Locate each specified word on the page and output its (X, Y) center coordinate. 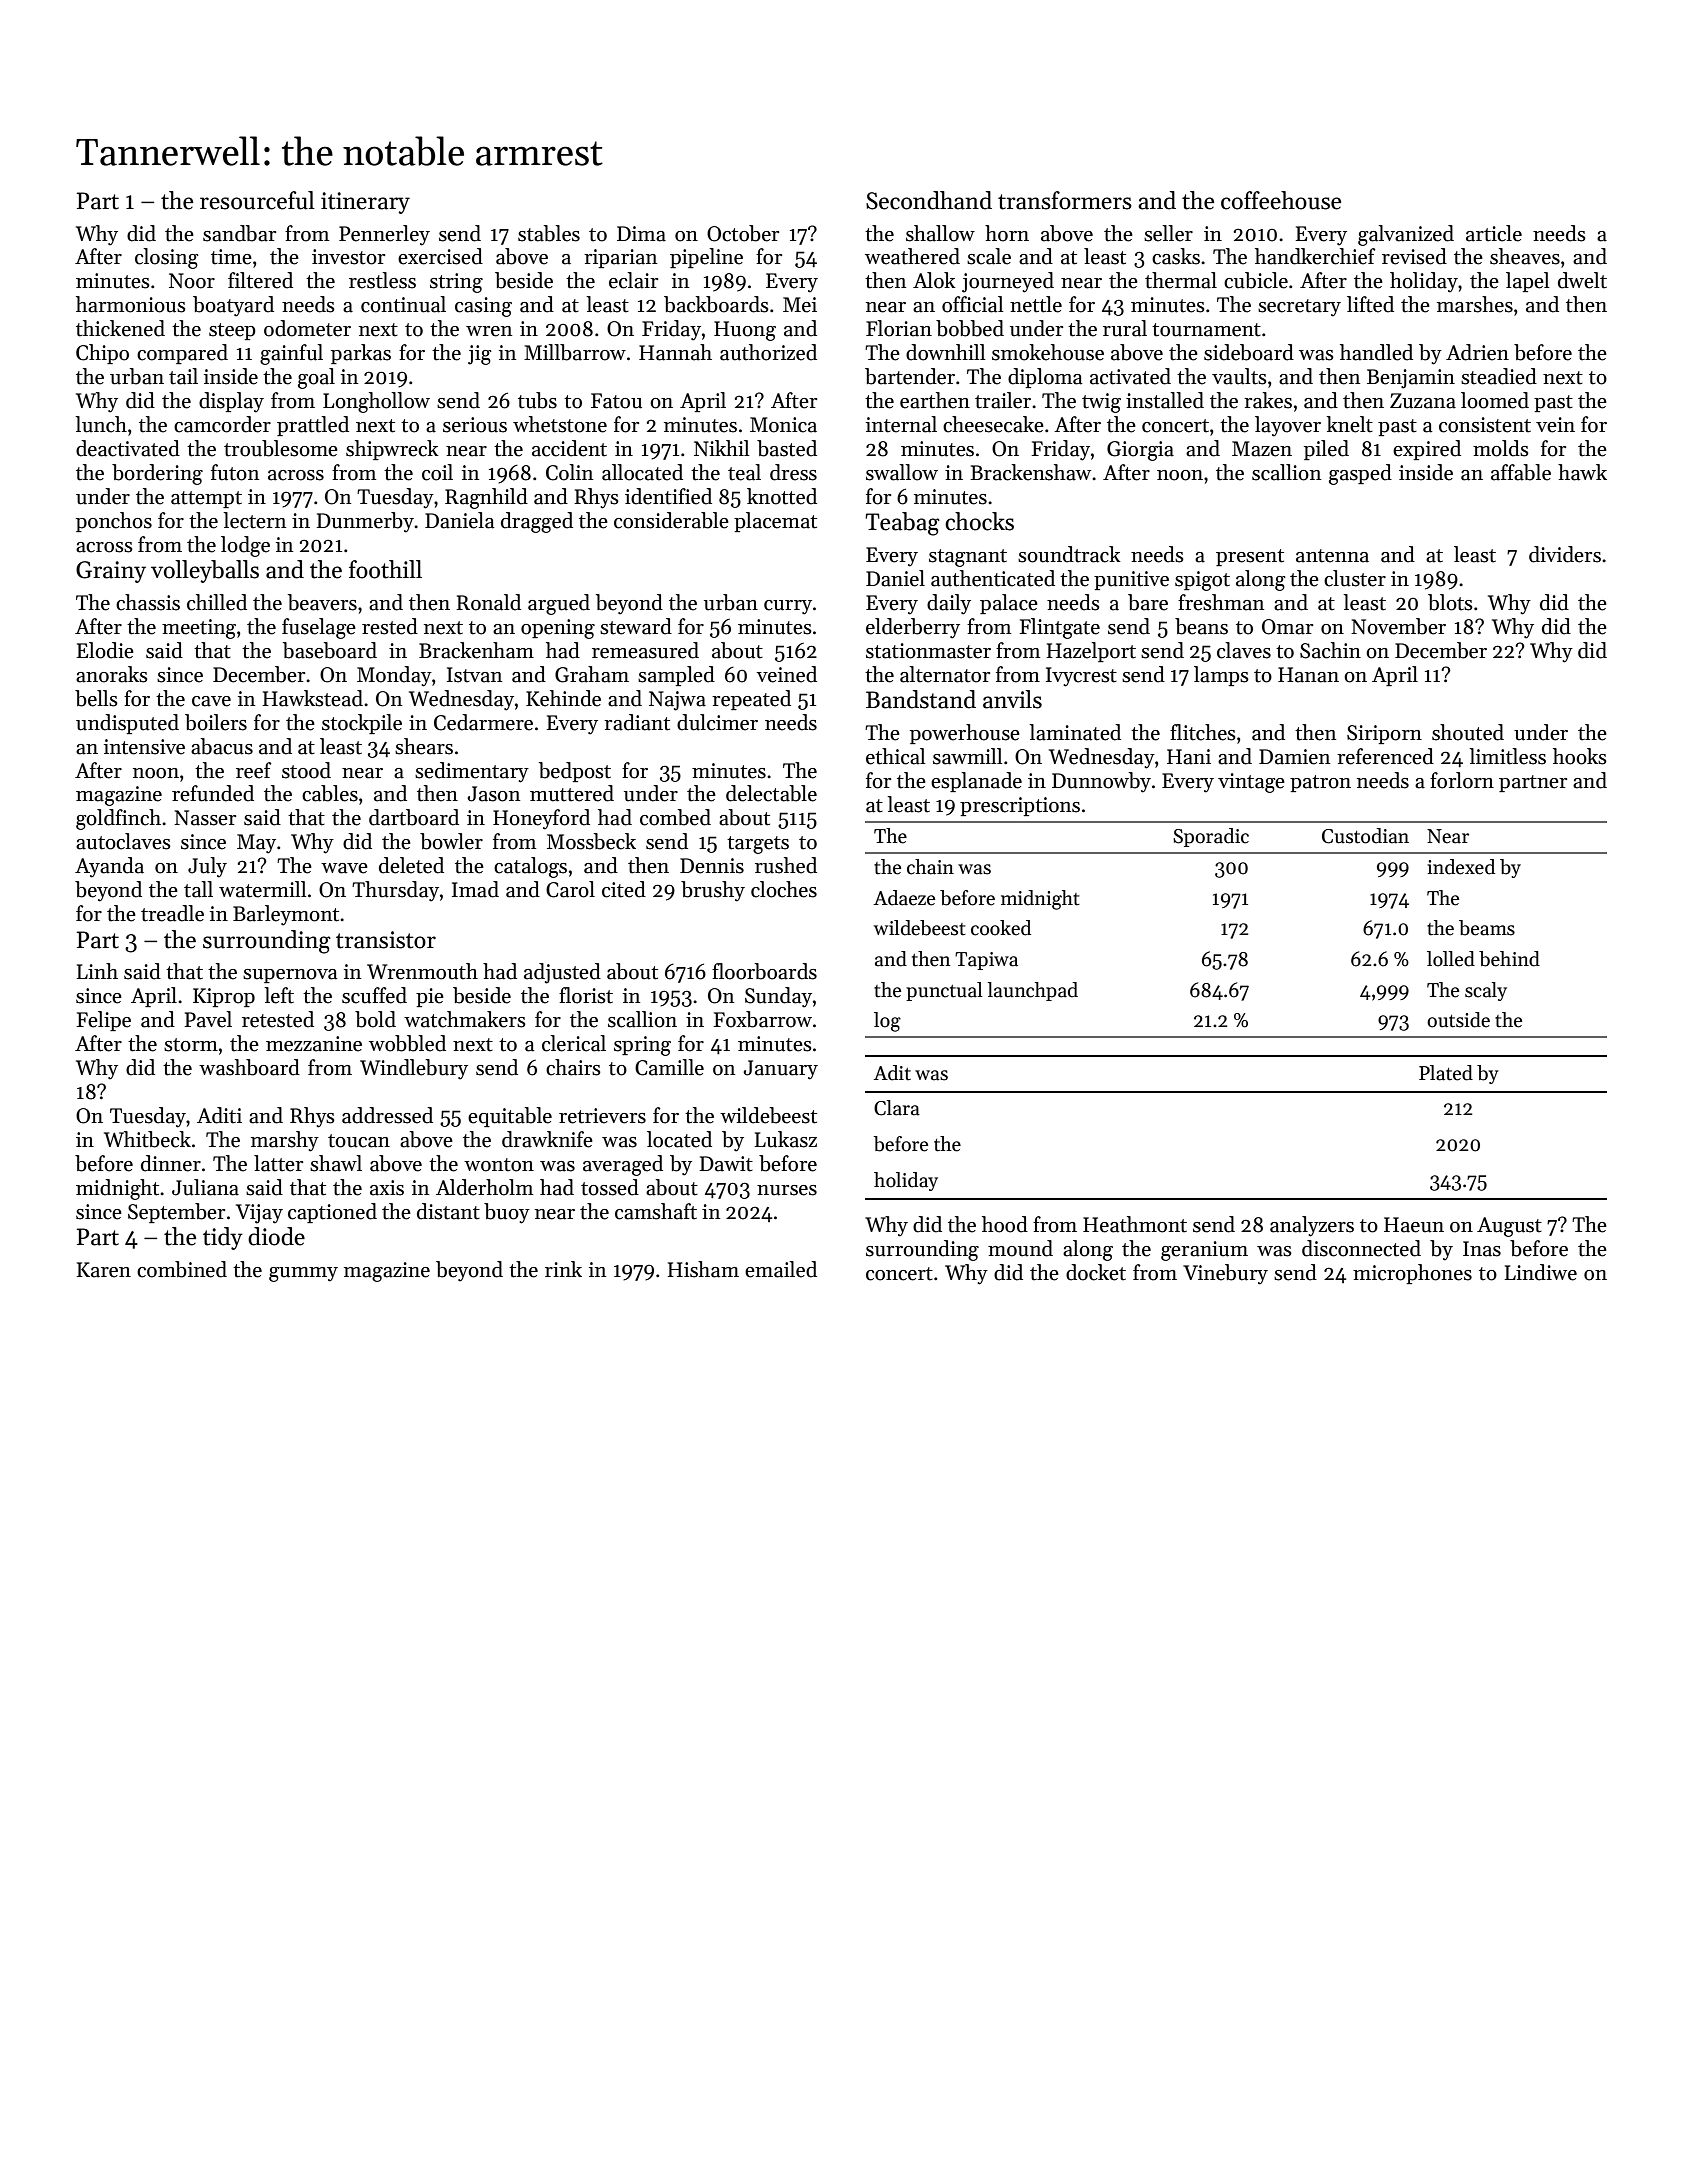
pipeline (706, 258)
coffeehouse (1281, 200)
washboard (249, 1067)
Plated (1446, 1073)
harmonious (131, 304)
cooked (1001, 928)
